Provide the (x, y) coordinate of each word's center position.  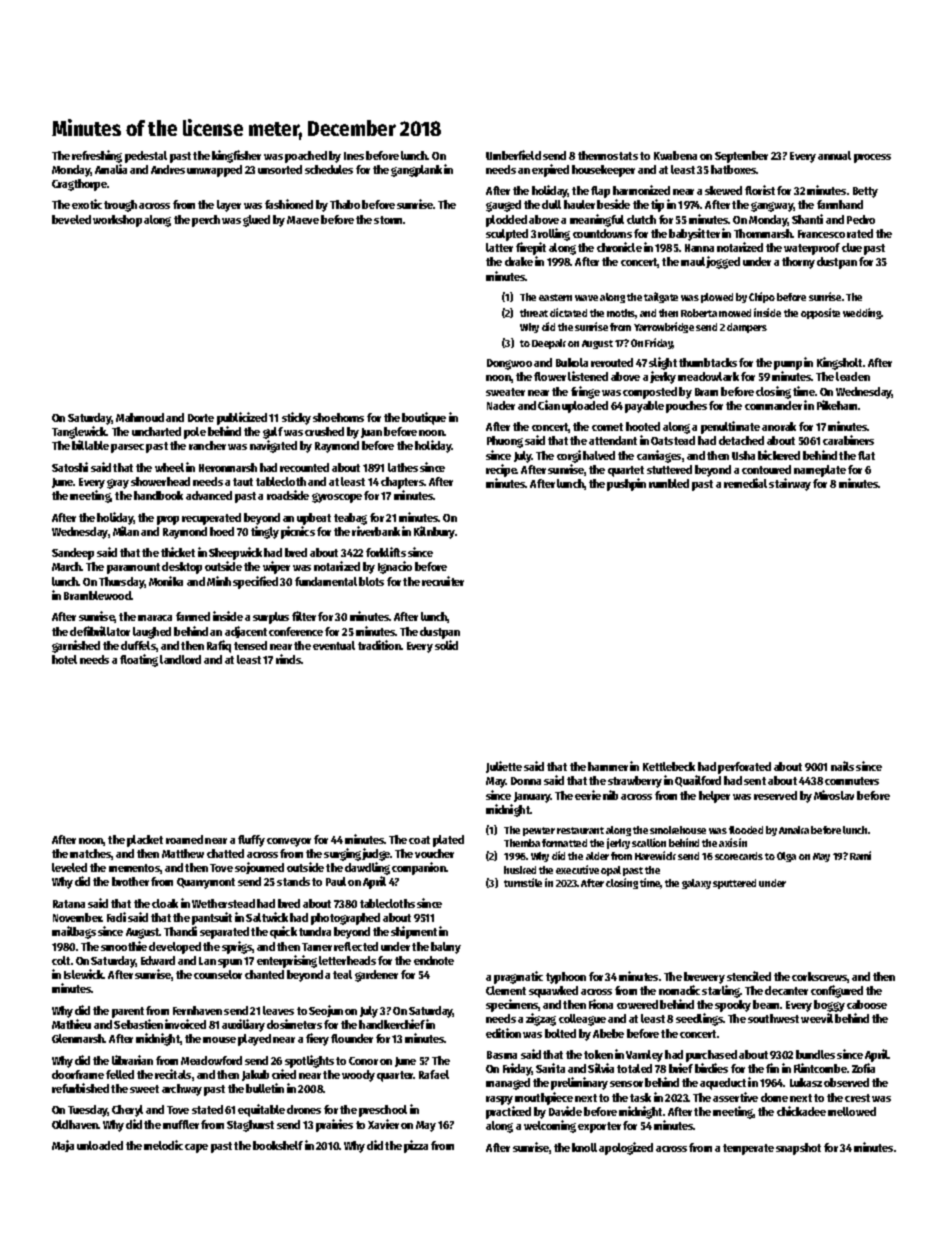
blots (371, 581)
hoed (222, 531)
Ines (354, 156)
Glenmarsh (78, 1038)
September (741, 157)
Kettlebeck (669, 766)
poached (306, 157)
